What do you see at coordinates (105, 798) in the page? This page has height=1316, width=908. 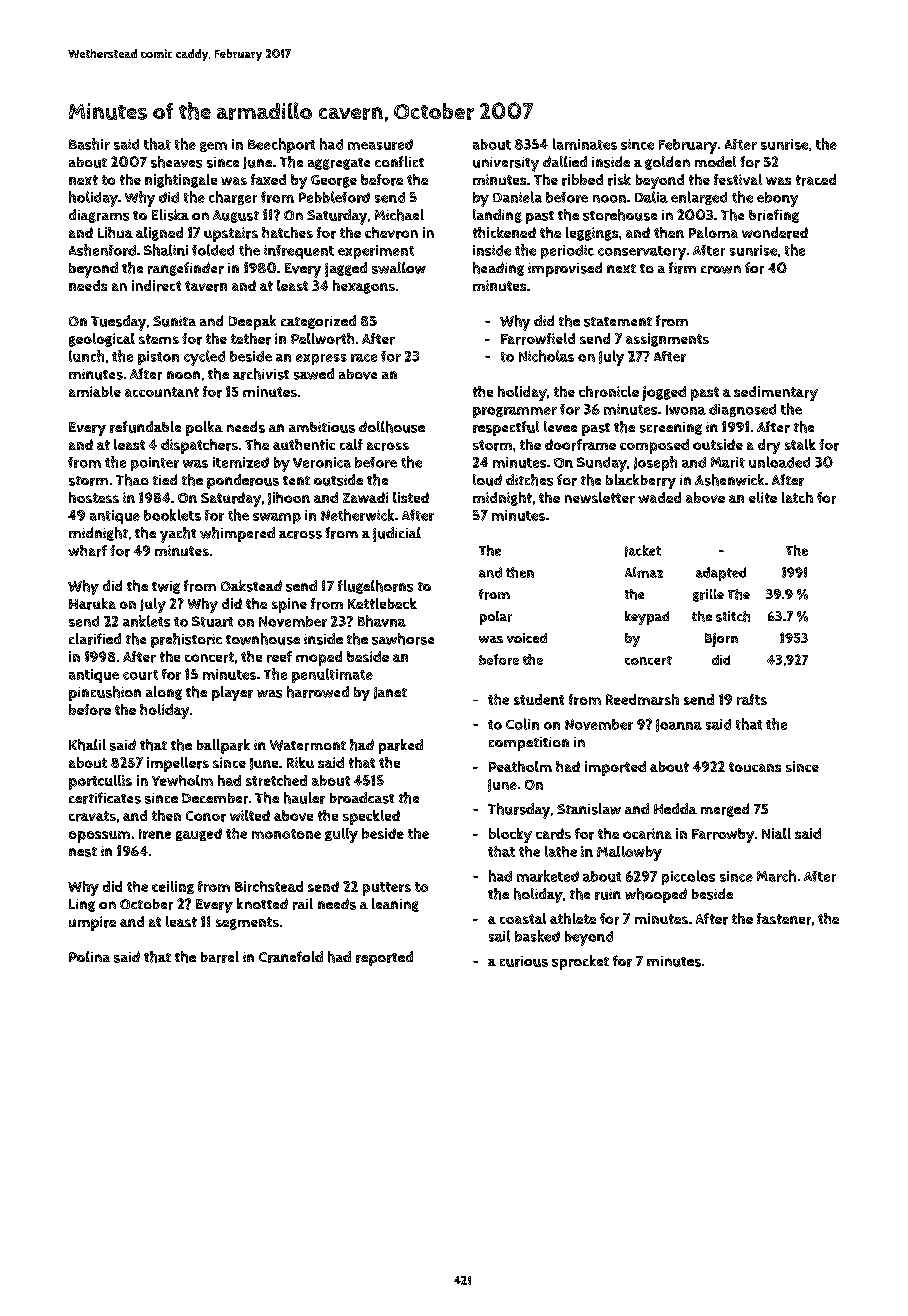 I see `certificates` at bounding box center [105, 798].
